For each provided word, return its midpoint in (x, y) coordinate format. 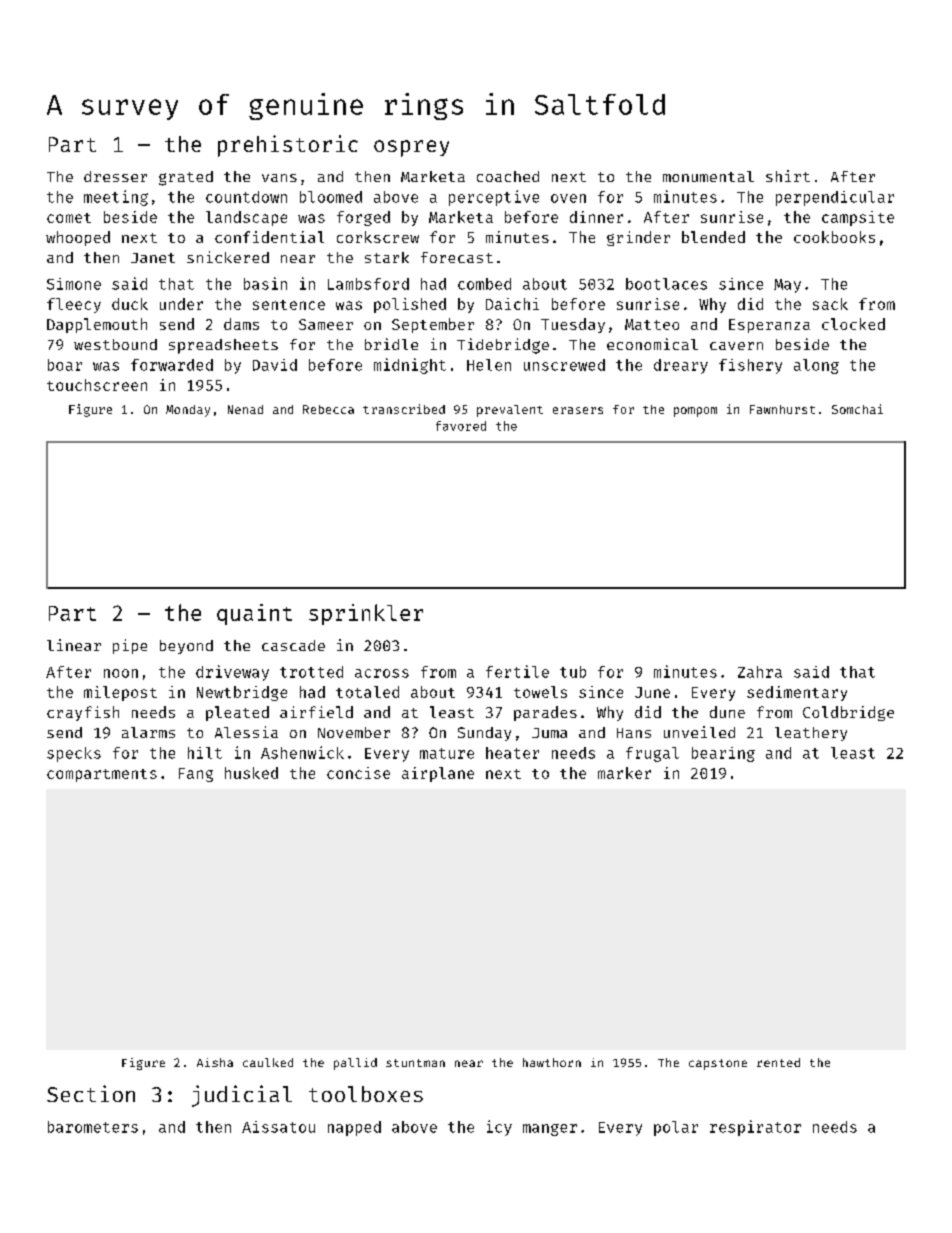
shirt (788, 176)
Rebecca (328, 409)
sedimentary (797, 693)
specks (74, 754)
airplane (438, 774)
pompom (695, 412)
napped (354, 1128)
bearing (723, 754)
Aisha (215, 1062)
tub (573, 672)
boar (65, 365)
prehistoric (288, 146)
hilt (205, 753)
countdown (246, 197)
